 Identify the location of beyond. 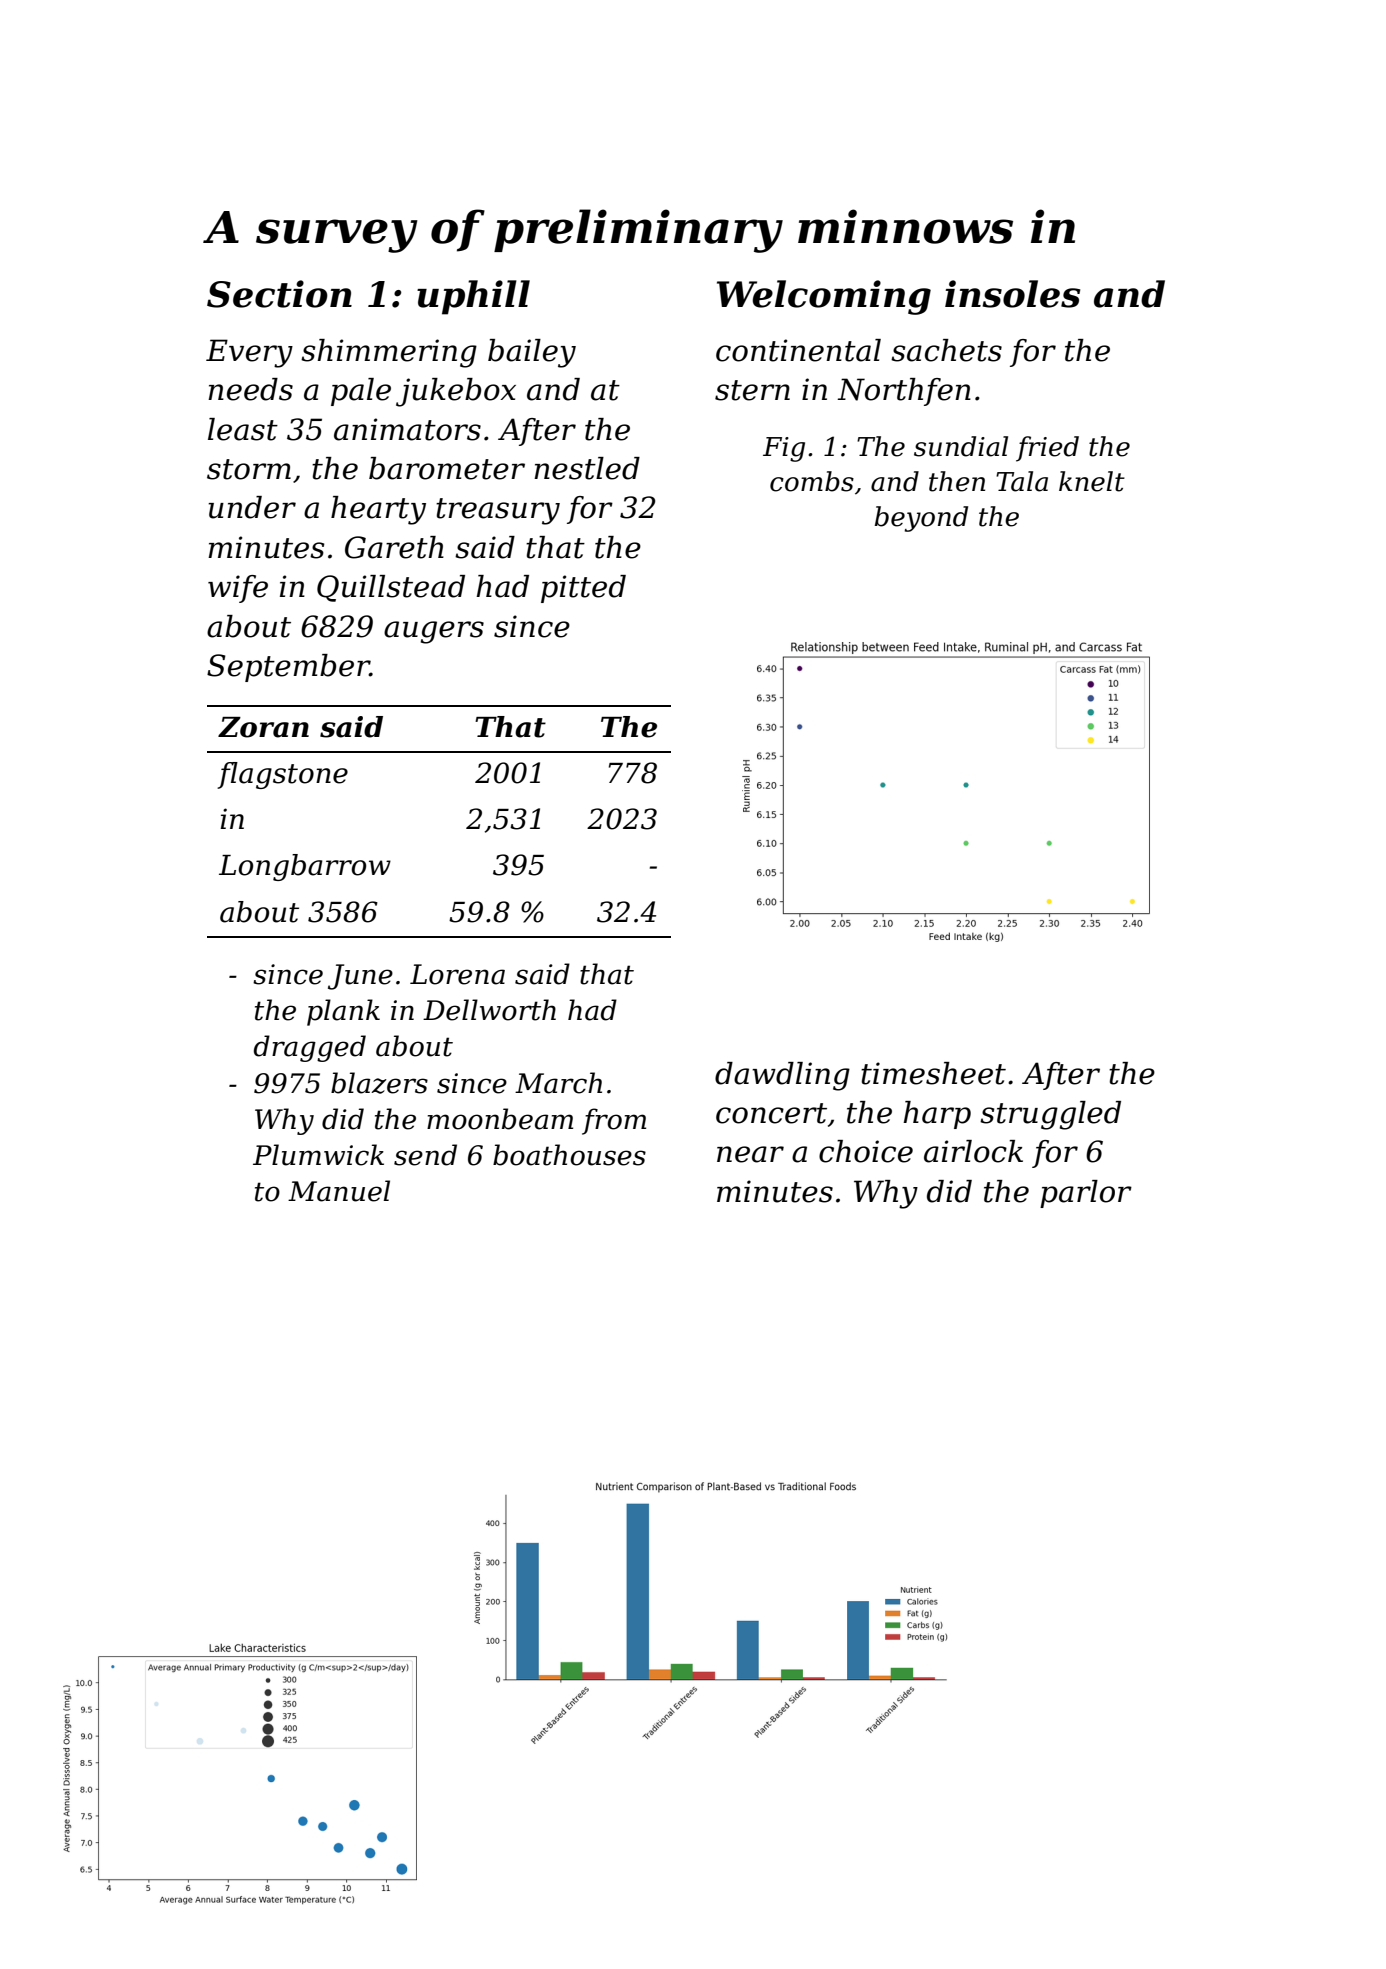
(921, 519).
